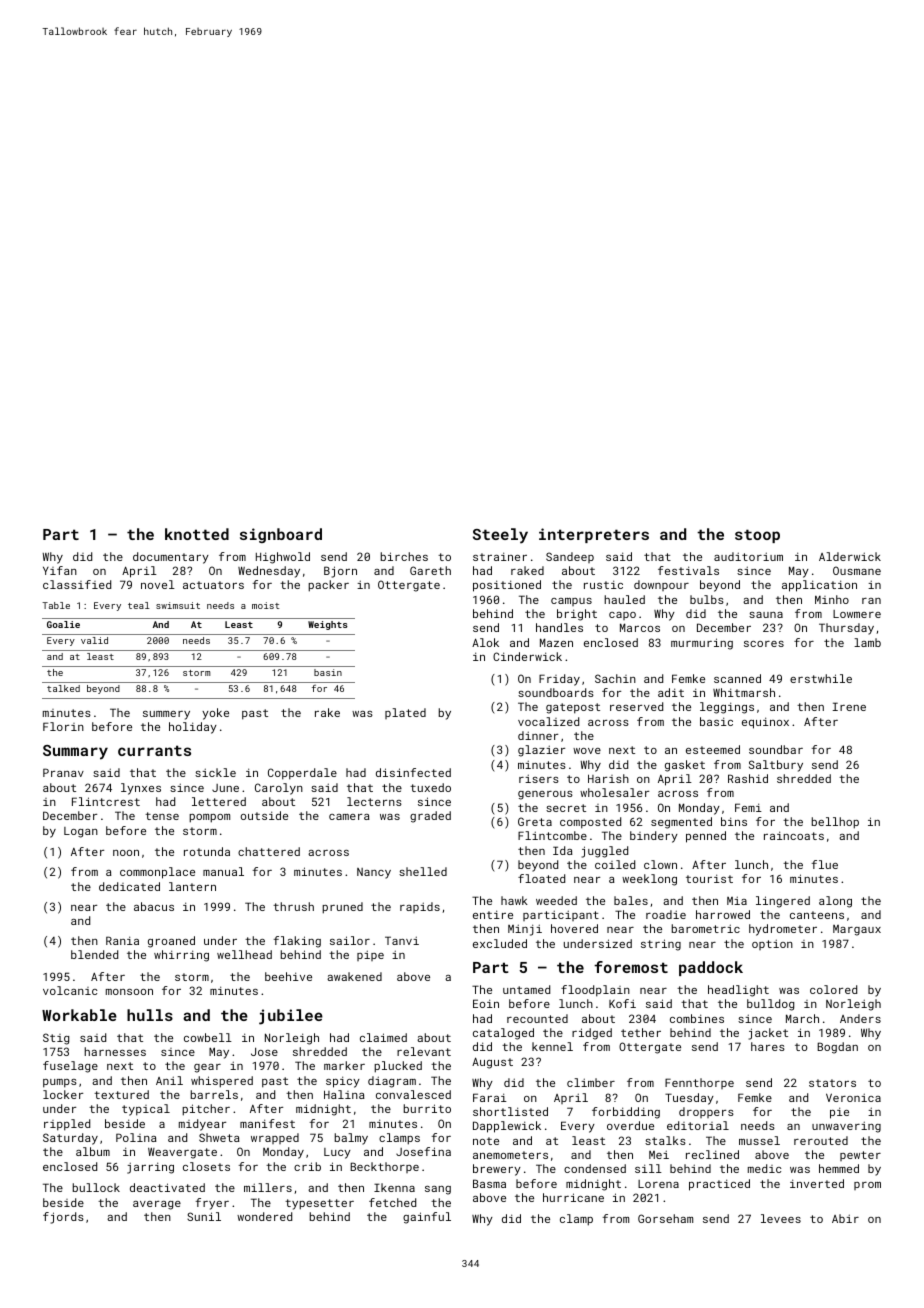 This screenshot has height=1308, width=924. I want to click on glazier, so click(541, 751).
